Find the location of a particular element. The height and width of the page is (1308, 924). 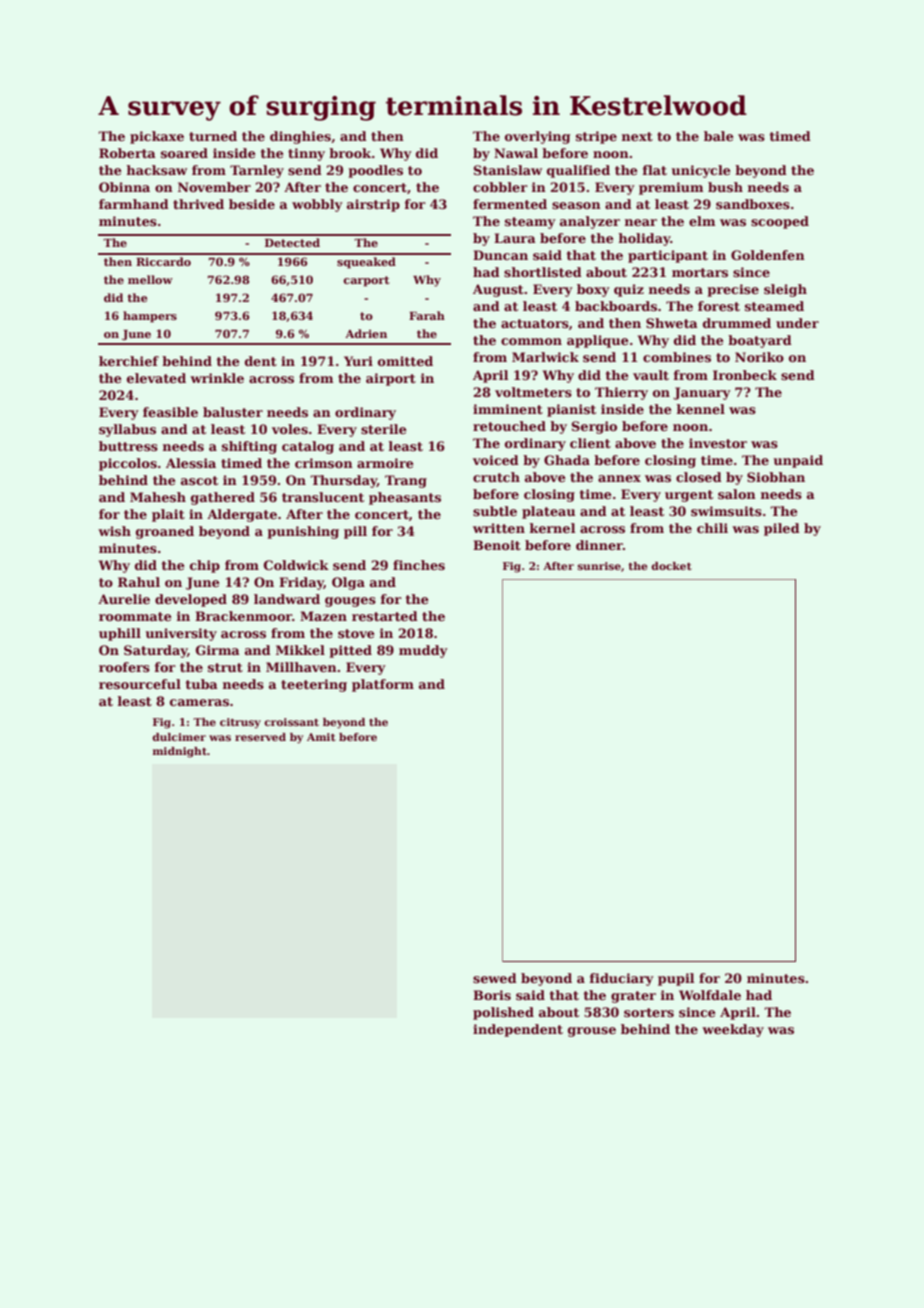

resourceful is located at coordinates (140, 684).
